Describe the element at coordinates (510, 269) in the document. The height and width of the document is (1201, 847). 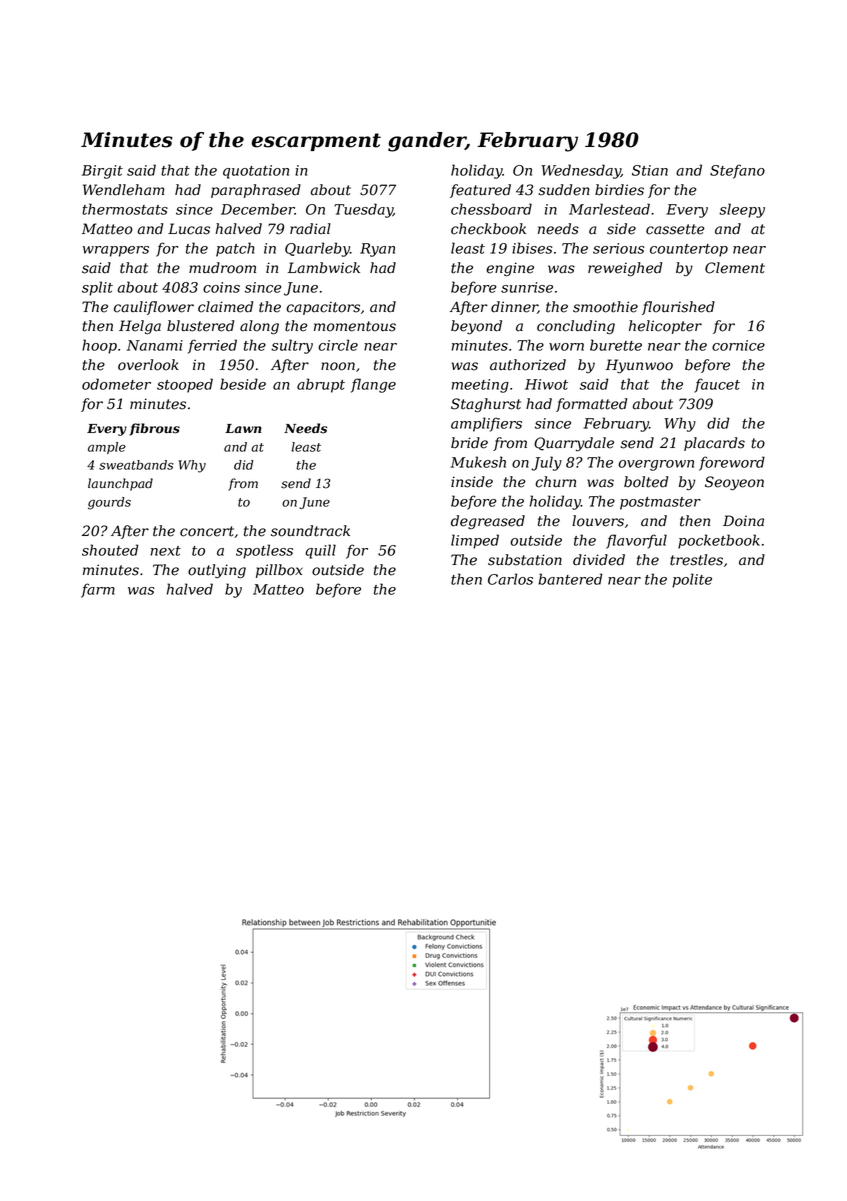
I see `engine` at that location.
